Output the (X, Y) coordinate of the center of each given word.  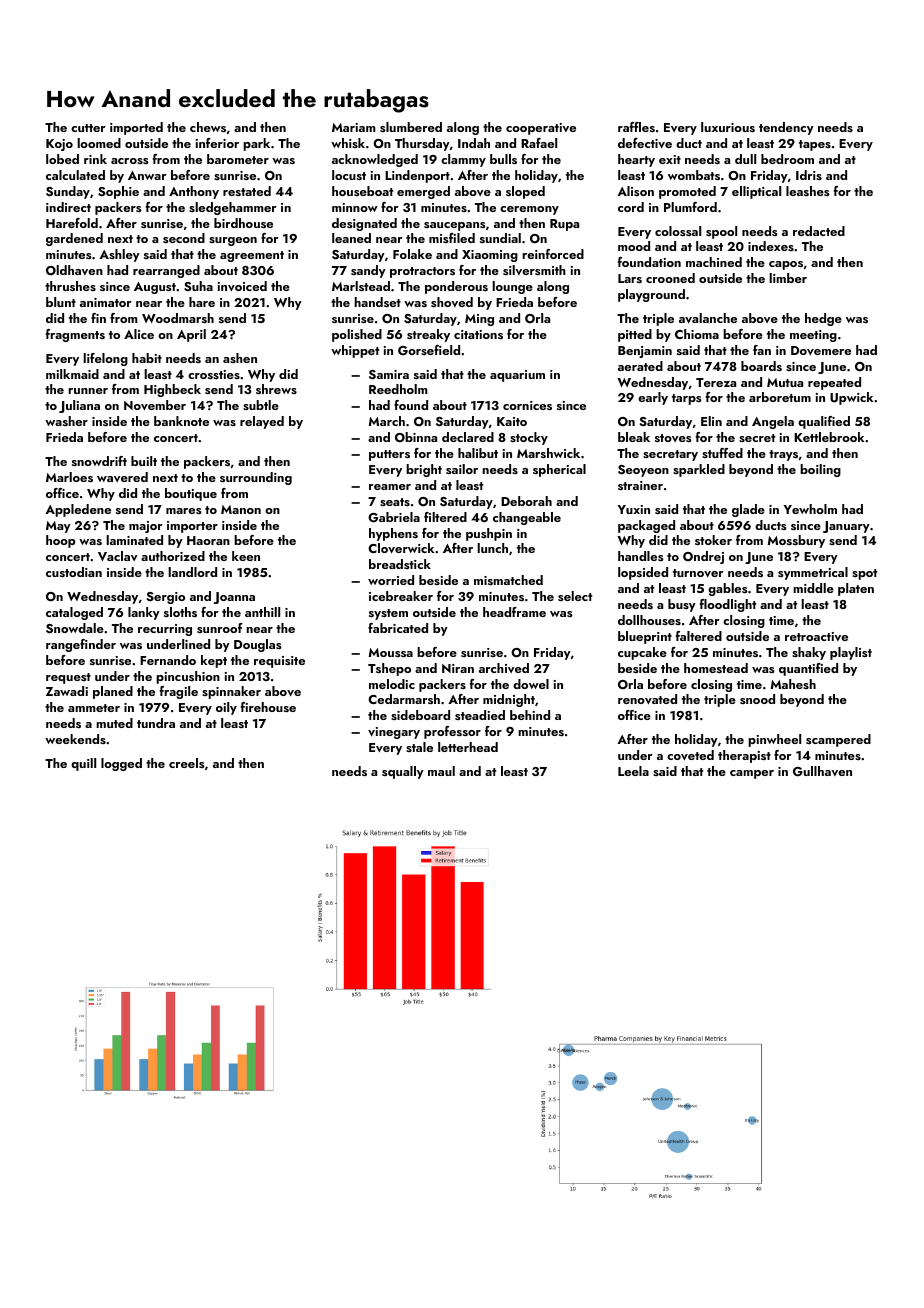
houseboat (362, 191)
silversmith (534, 270)
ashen (240, 358)
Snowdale (75, 628)
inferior (217, 143)
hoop (60, 541)
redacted (819, 231)
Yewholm (810, 509)
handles (641, 556)
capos (786, 265)
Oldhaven (74, 270)
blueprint (645, 637)
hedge (823, 319)
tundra (156, 723)
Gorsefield (429, 350)
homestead (716, 668)
